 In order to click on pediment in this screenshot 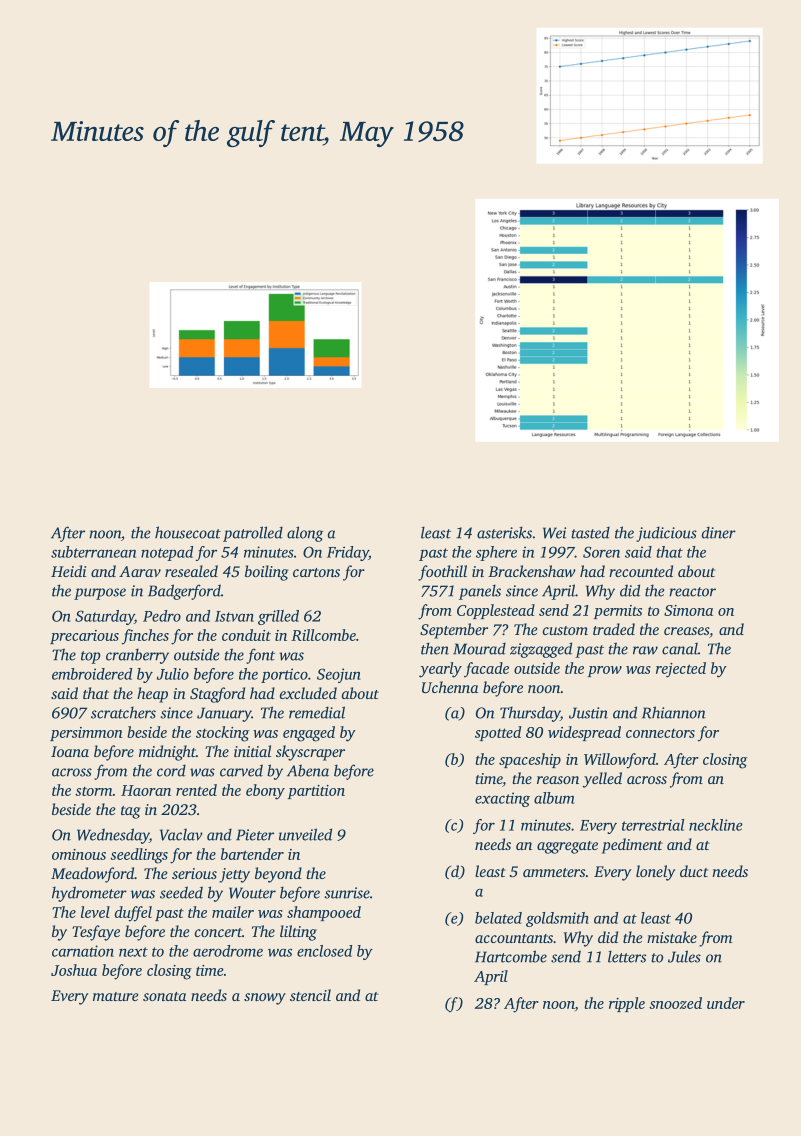, I will do `click(632, 846)`.
